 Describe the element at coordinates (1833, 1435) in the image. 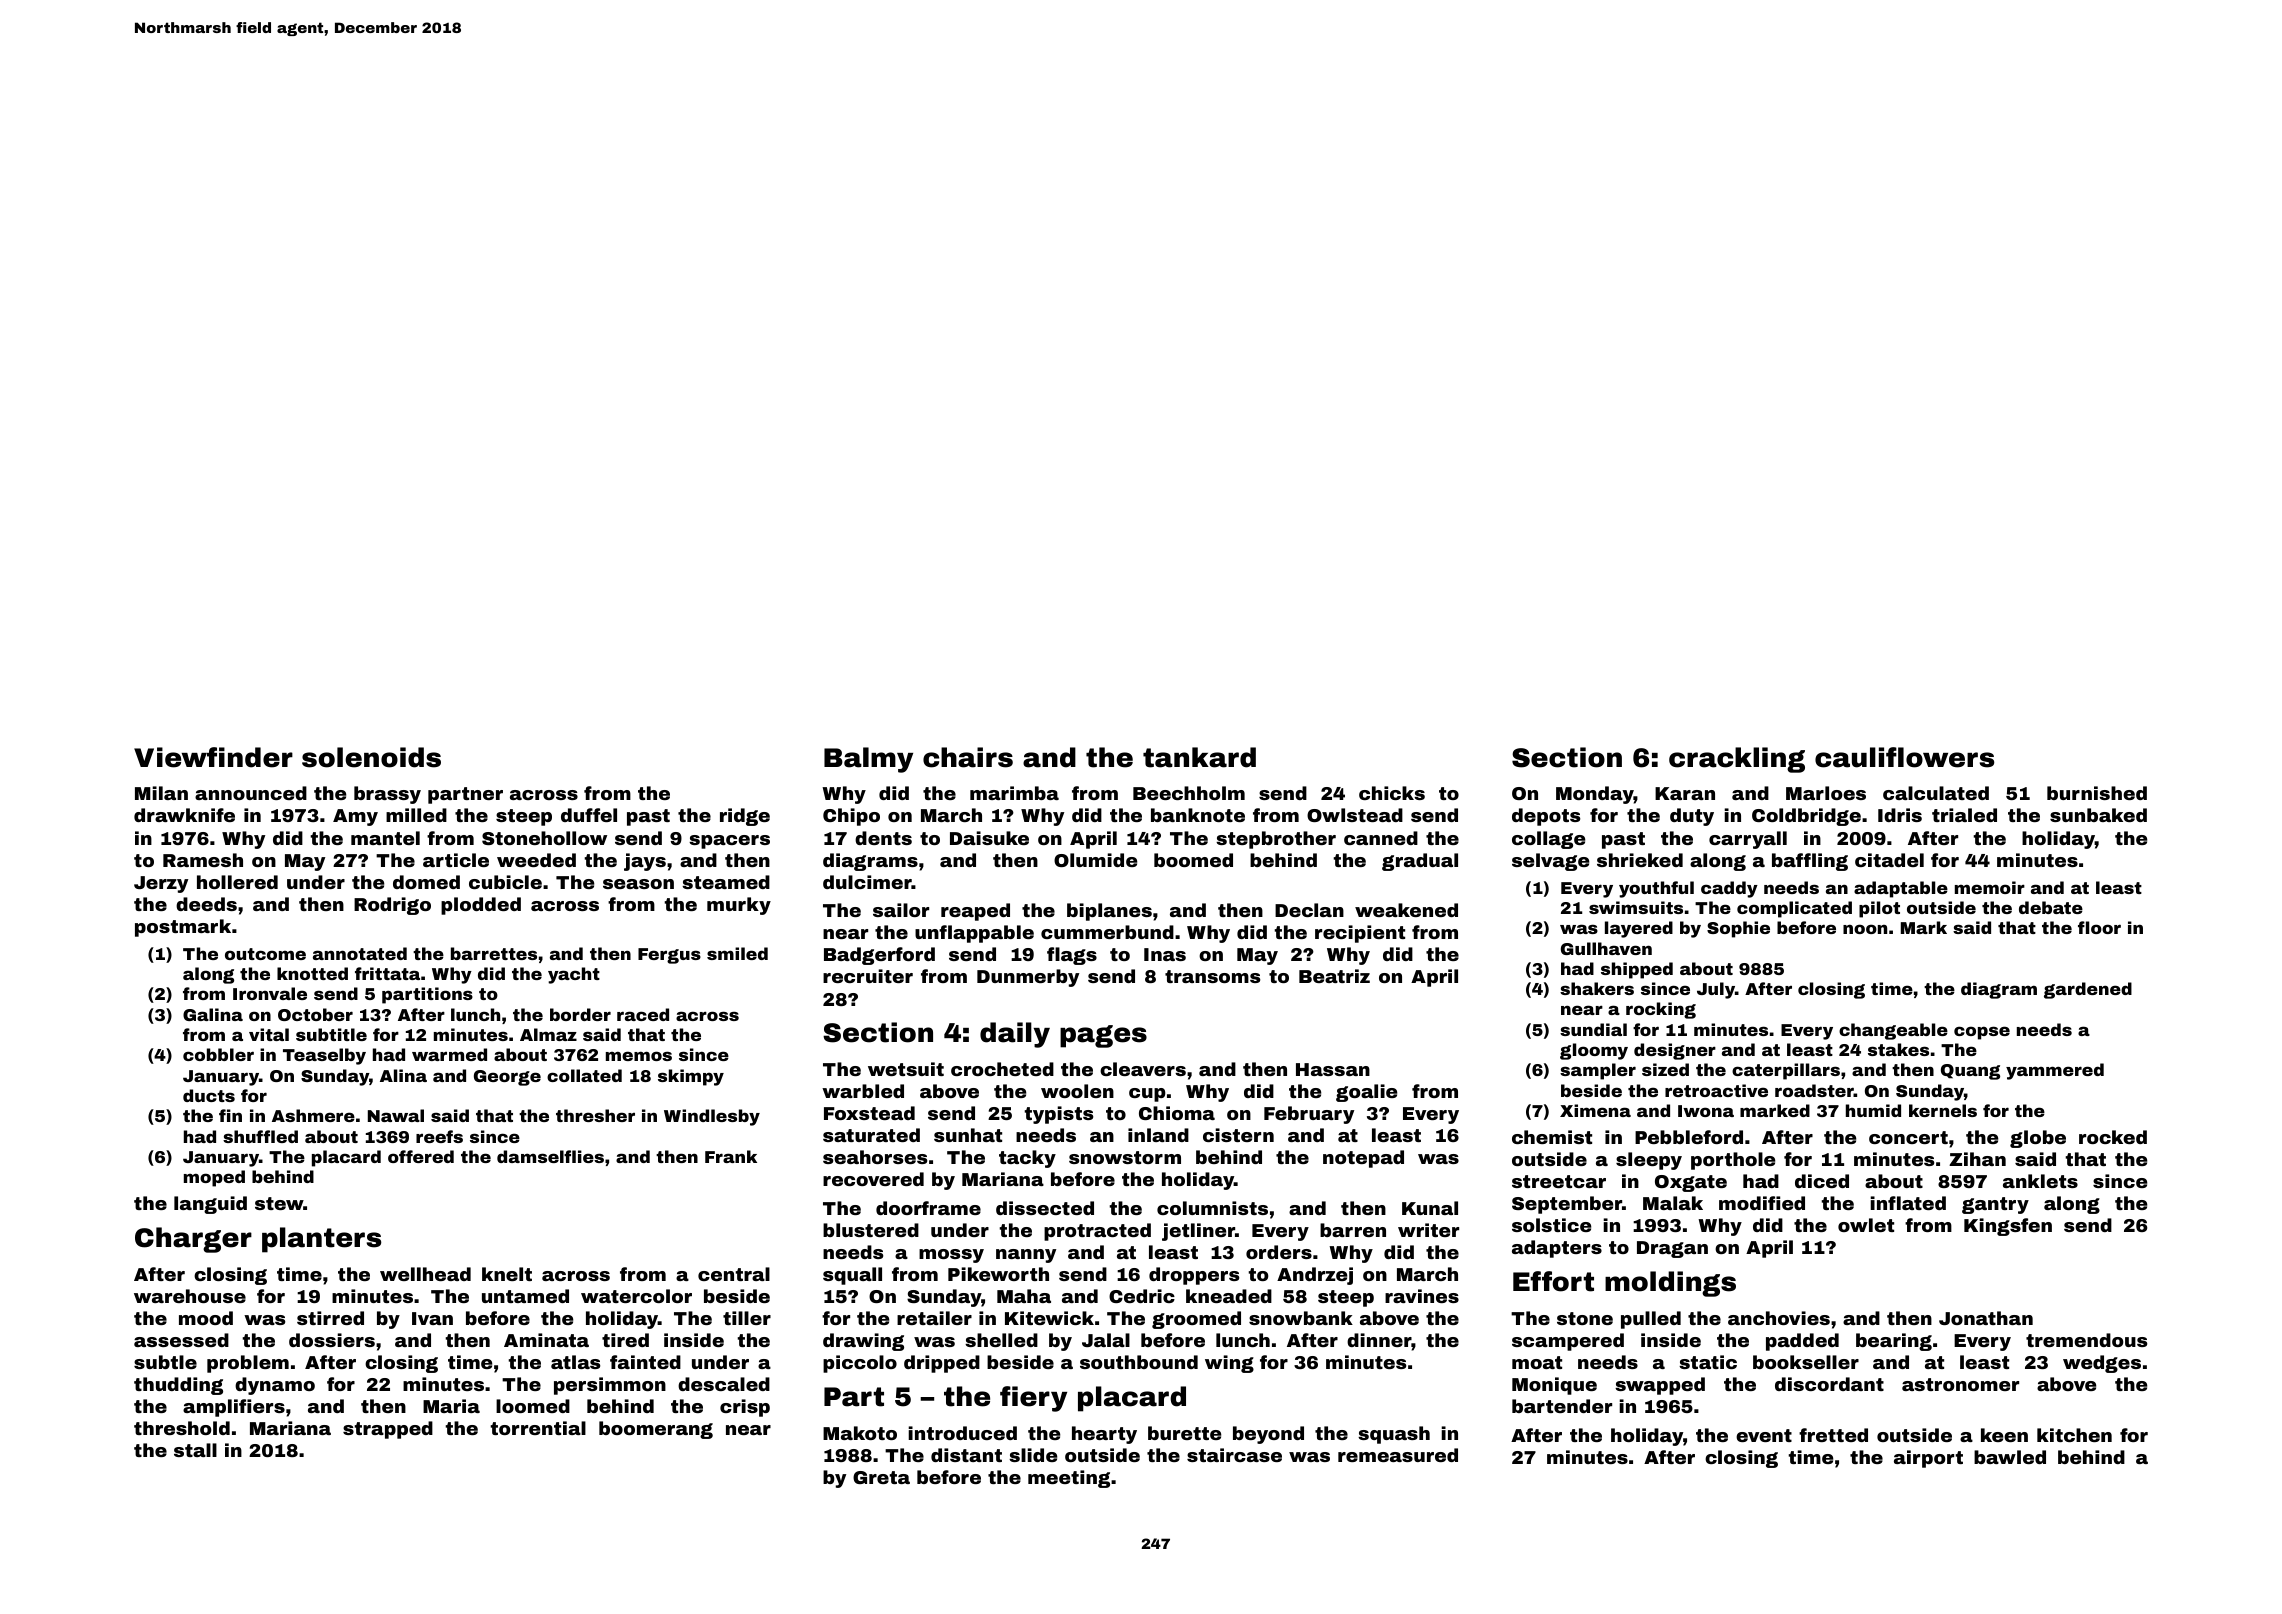

I see `fretted` at that location.
